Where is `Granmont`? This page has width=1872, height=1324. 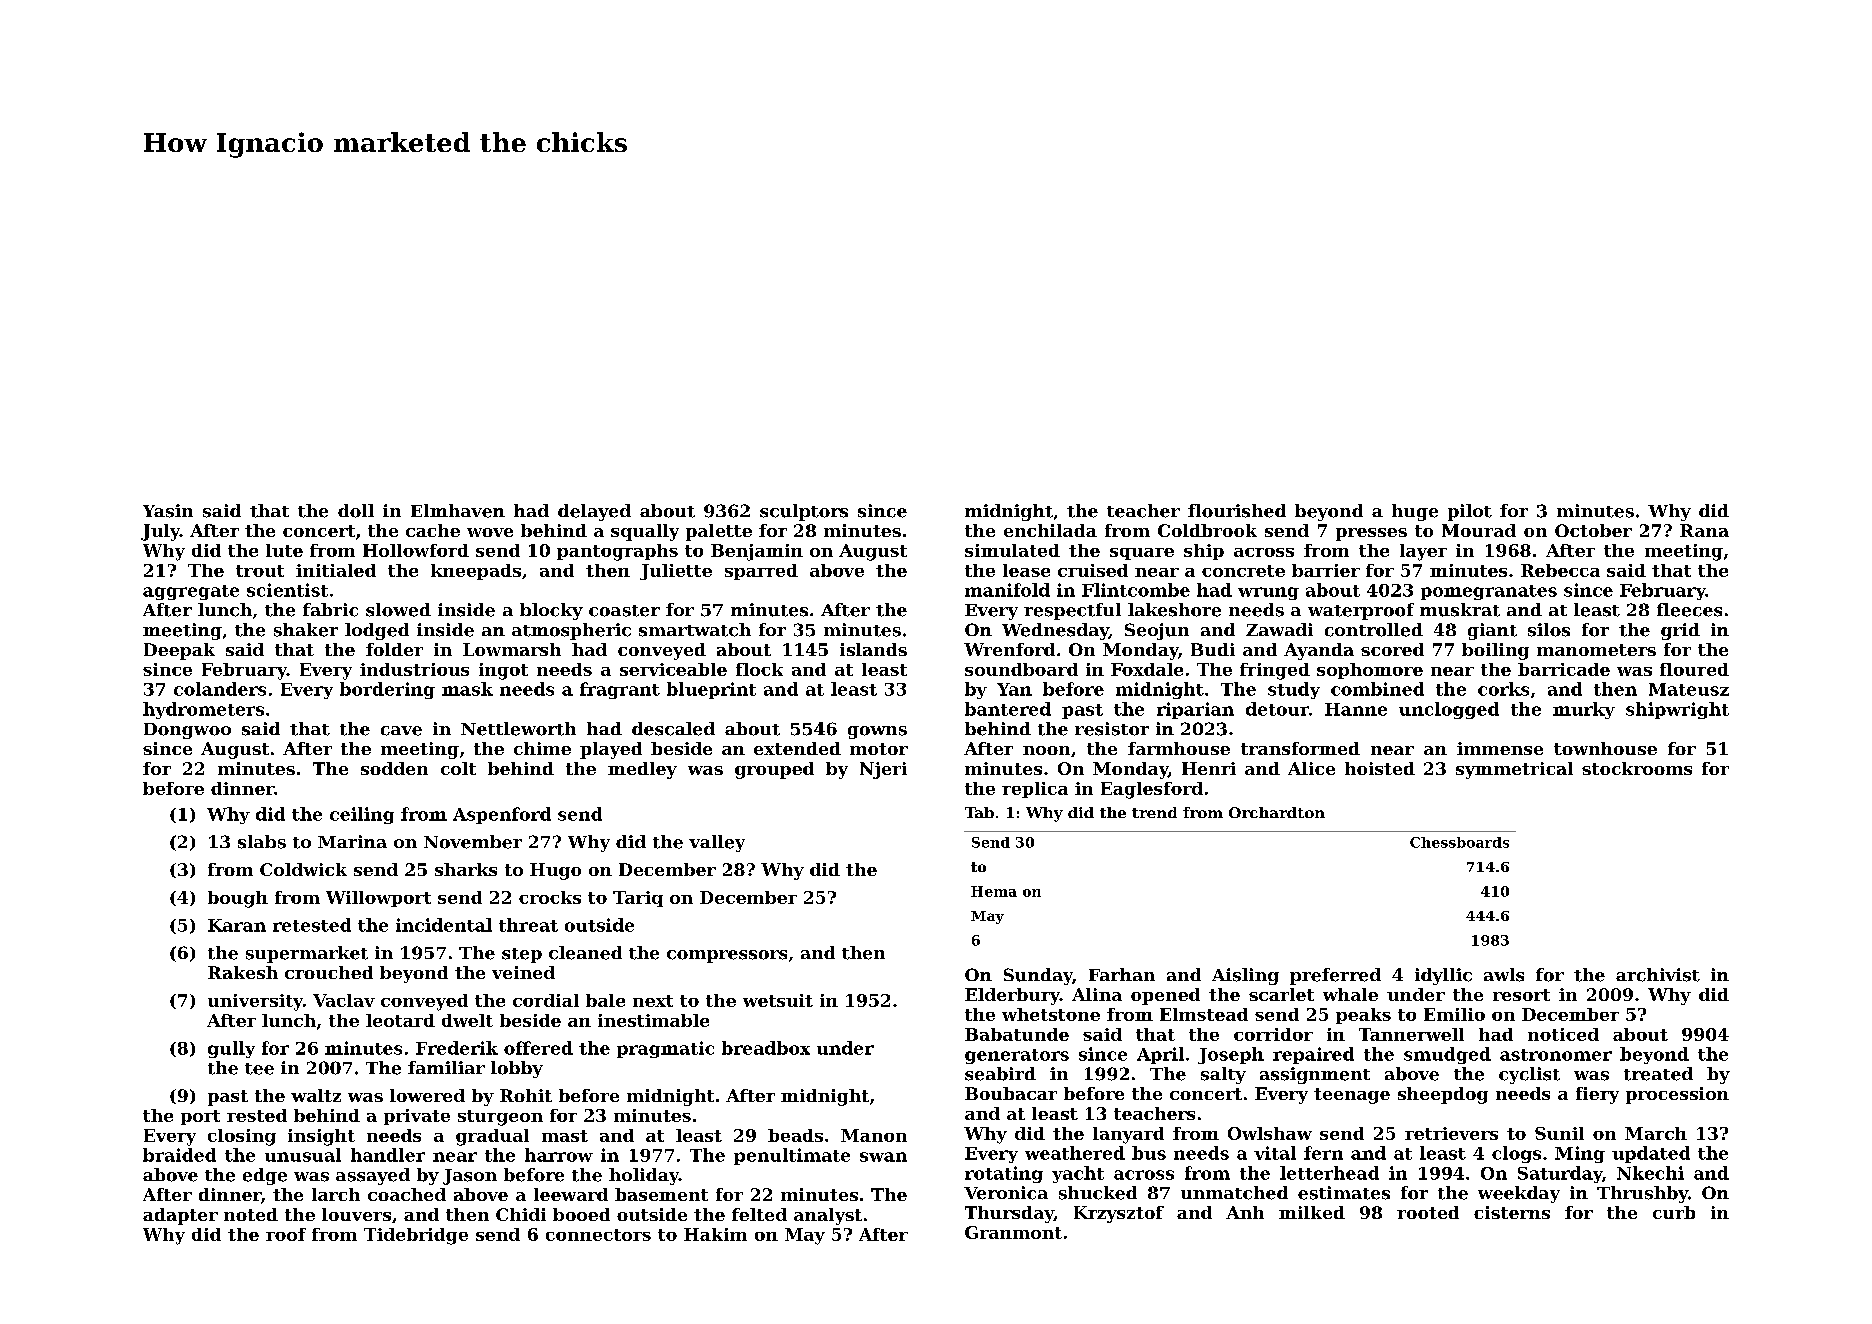
Granmont is located at coordinates (1013, 1232).
